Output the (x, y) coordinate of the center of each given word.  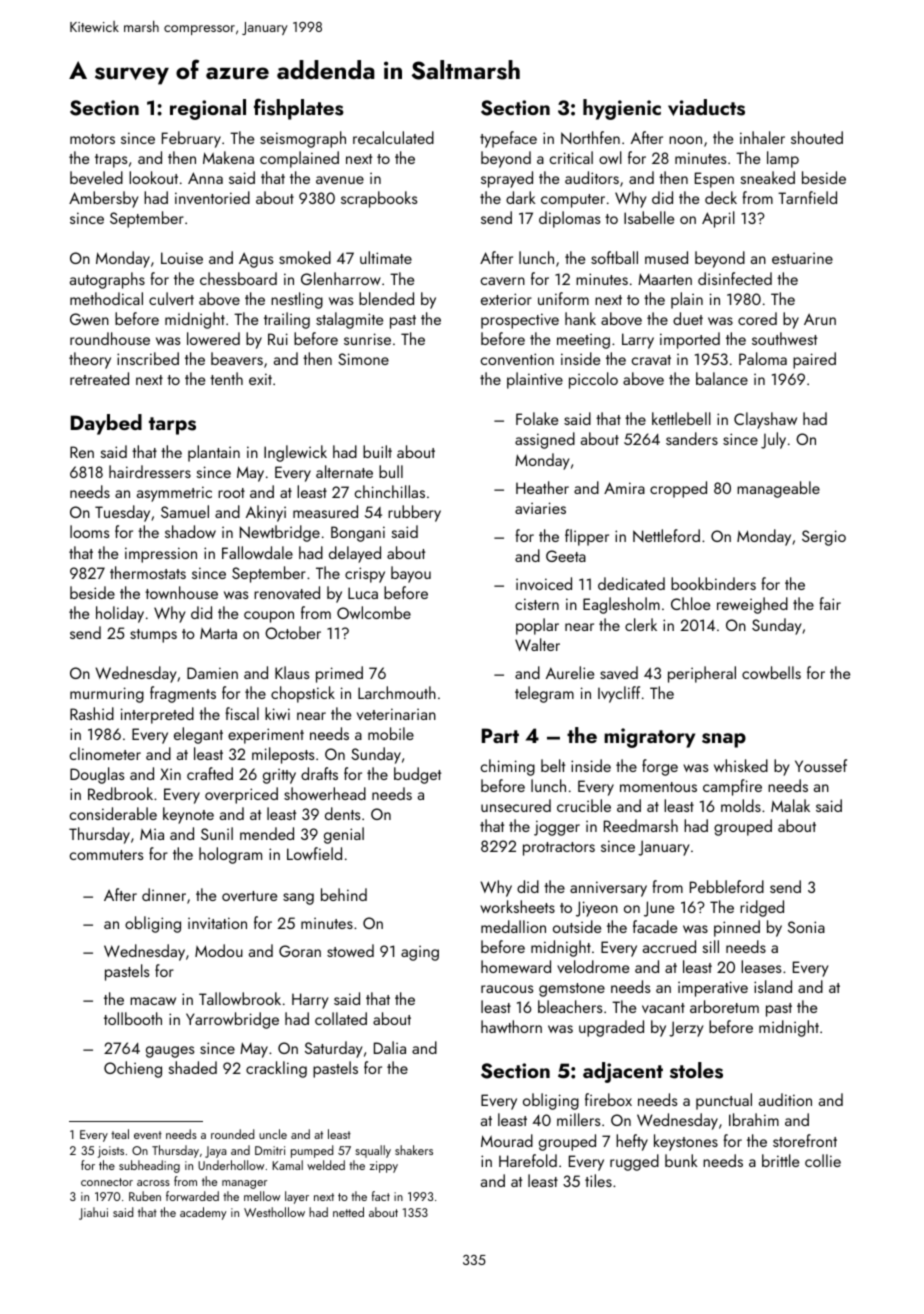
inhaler (762, 137)
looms (89, 531)
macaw (153, 1001)
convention (517, 359)
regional (208, 109)
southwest (784, 338)
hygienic (622, 109)
